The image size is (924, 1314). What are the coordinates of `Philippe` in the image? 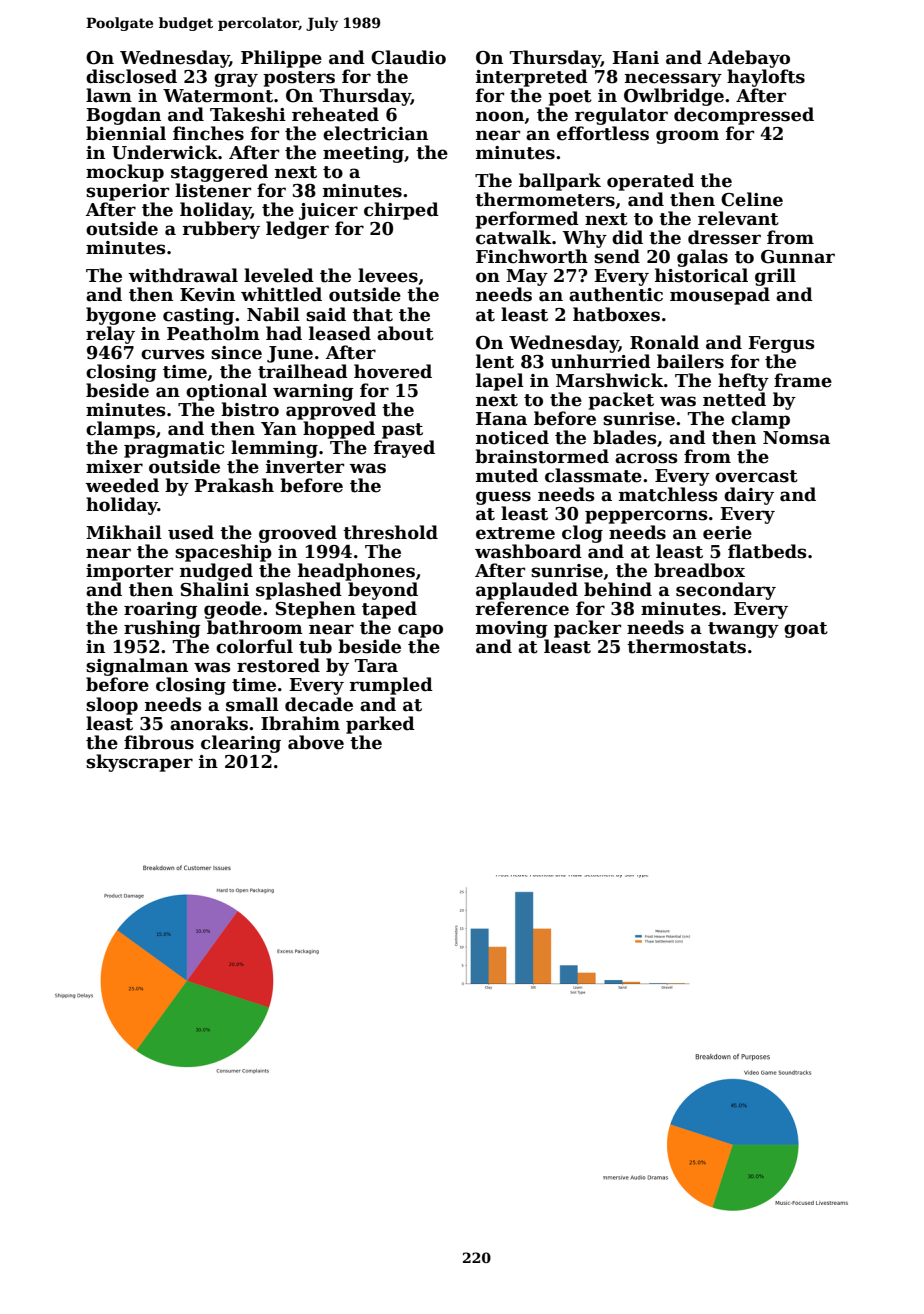 It's located at (281, 59).
